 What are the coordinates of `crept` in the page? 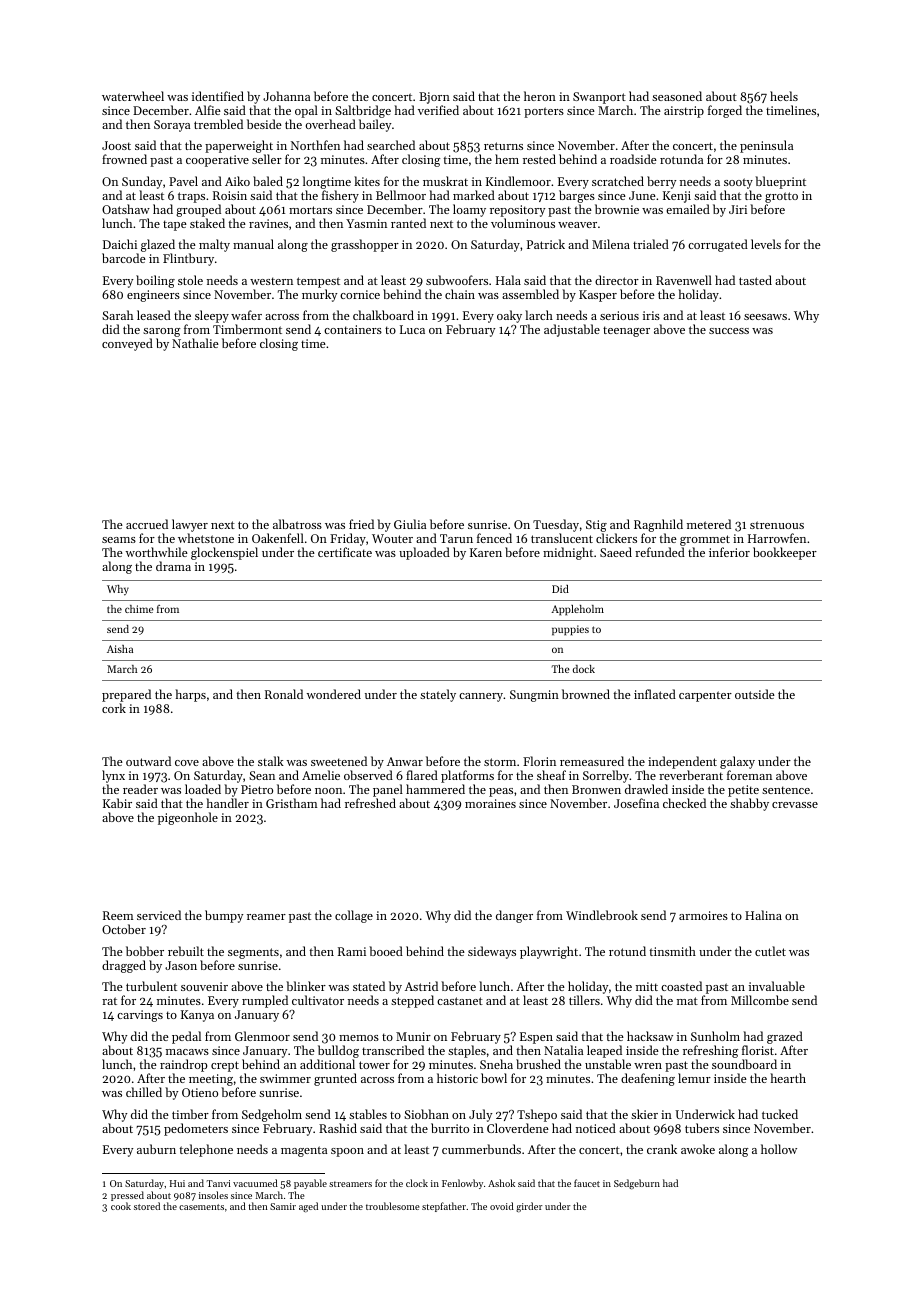 It's located at (225, 1066).
